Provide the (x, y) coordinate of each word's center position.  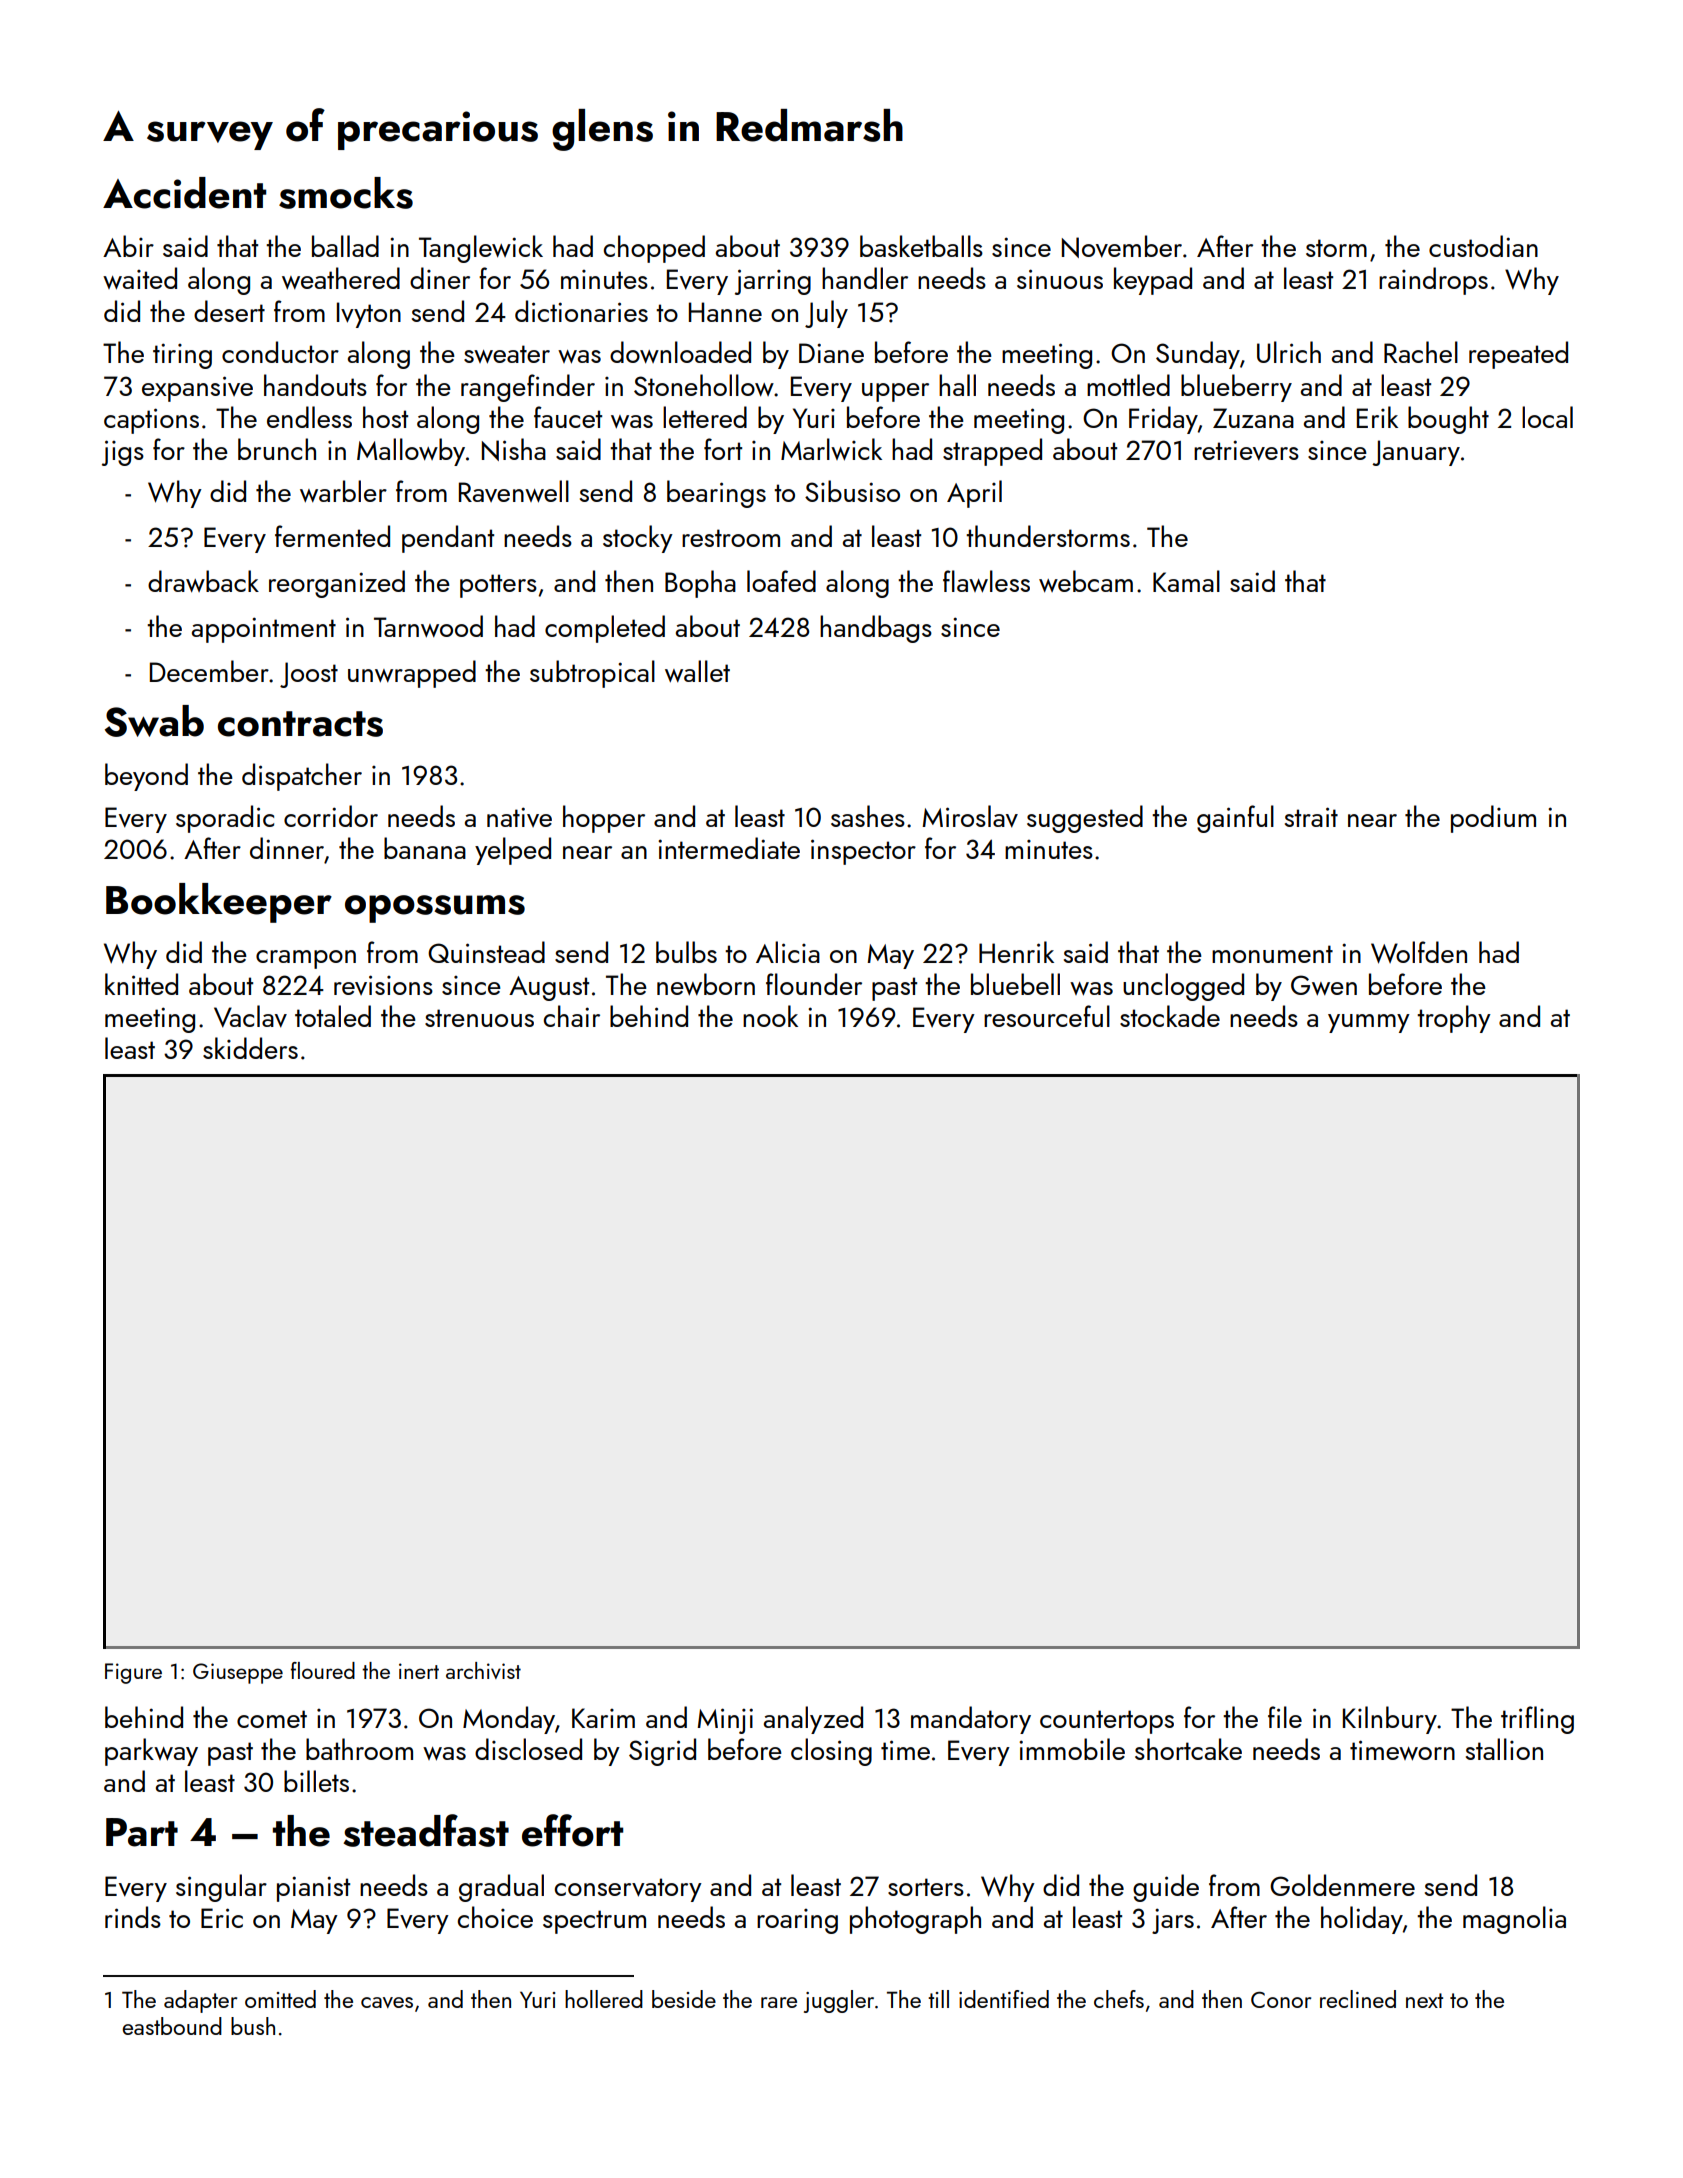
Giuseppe (238, 1673)
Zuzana (1253, 418)
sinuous (1060, 279)
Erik (1377, 417)
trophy (1454, 1019)
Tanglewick (481, 249)
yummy (1369, 1023)
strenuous (479, 1018)
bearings (716, 494)
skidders (250, 1048)
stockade (1170, 1016)
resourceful (1047, 1016)
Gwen (1324, 985)
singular (221, 1888)
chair (572, 1016)
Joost (309, 675)
